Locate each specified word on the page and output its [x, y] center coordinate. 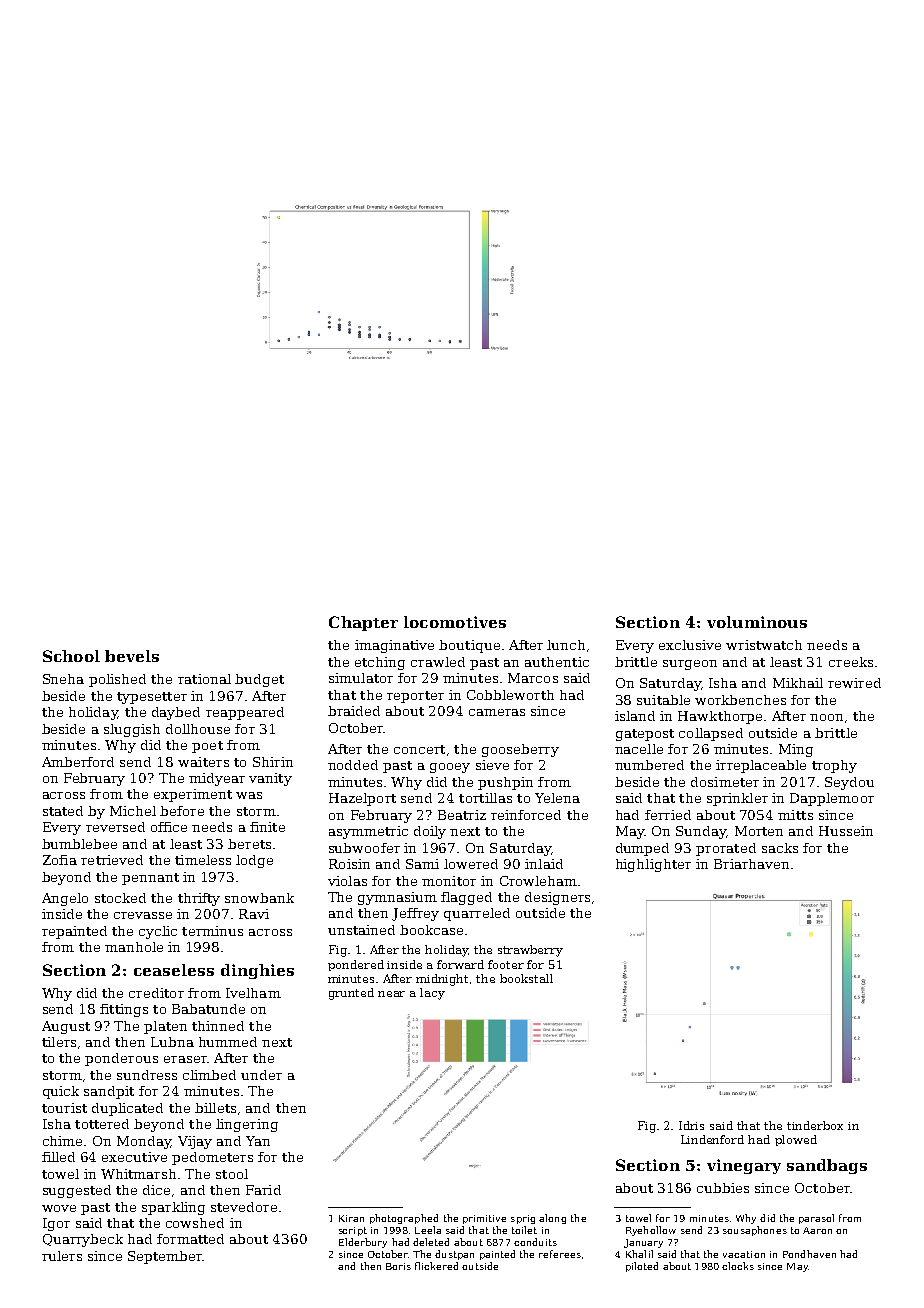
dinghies [257, 971]
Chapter [363, 623]
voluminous [757, 622]
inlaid [544, 864]
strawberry [530, 951]
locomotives [455, 622]
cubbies [723, 1188]
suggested [77, 1191]
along [552, 1219]
